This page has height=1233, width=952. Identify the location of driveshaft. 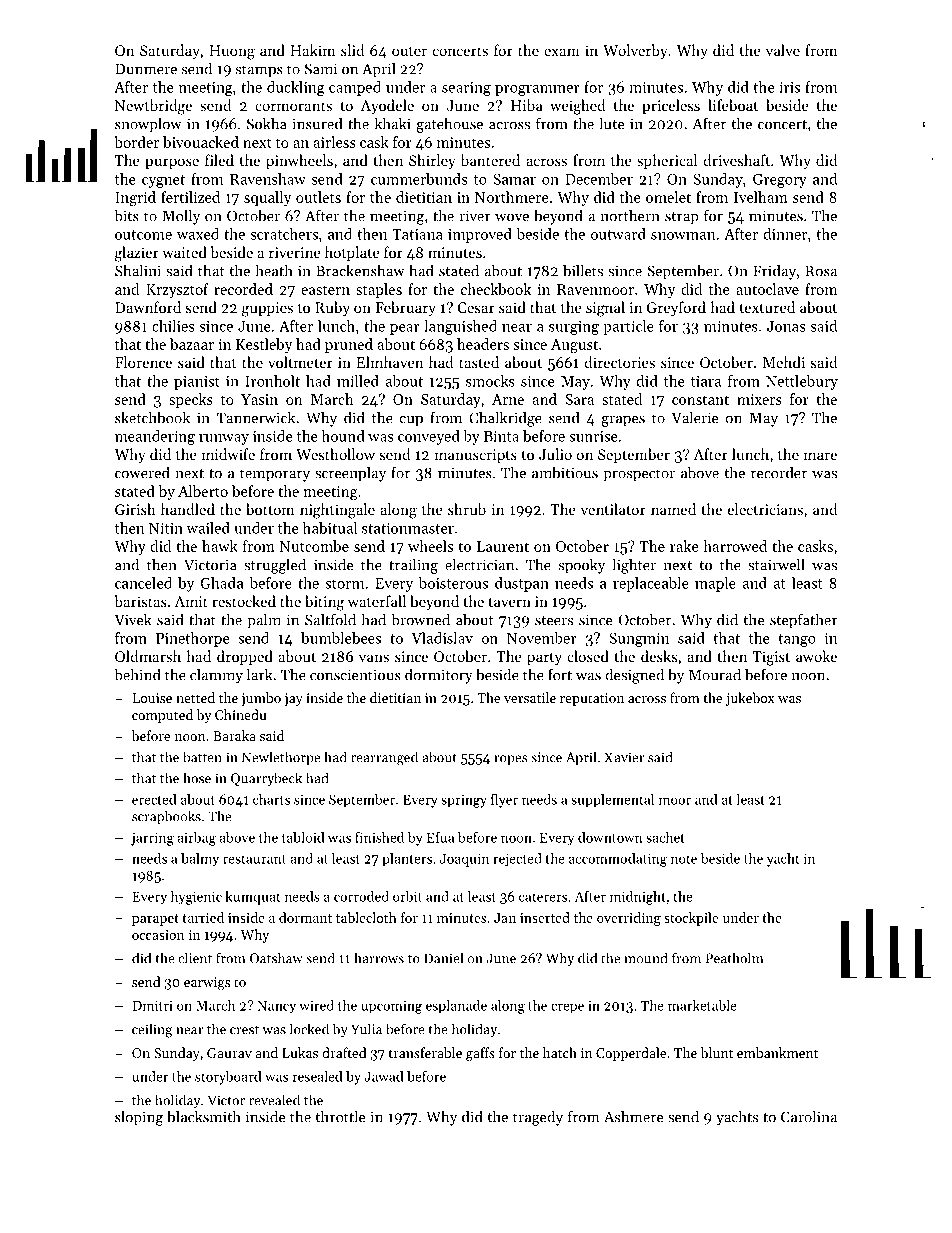
(736, 160).
